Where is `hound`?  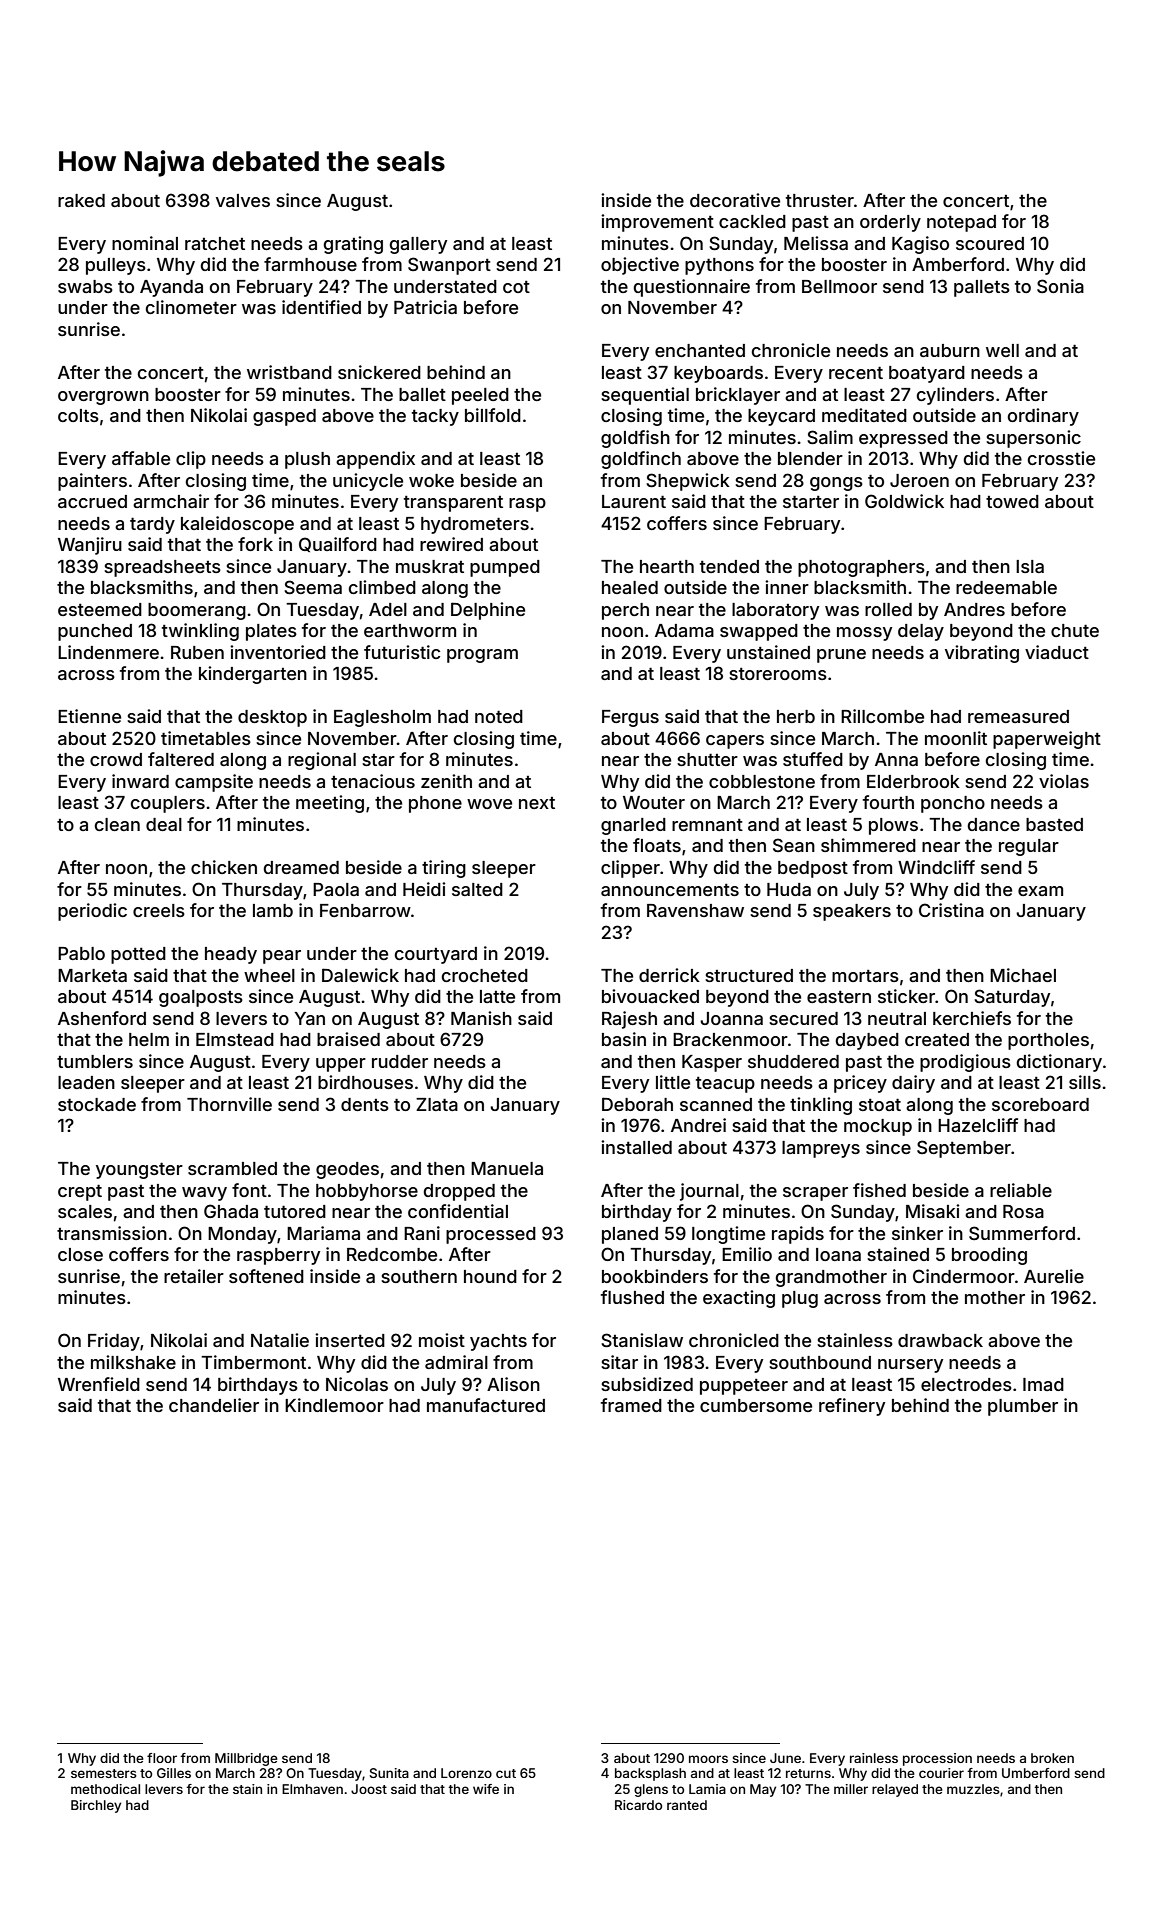
hound is located at coordinates (490, 1276).
